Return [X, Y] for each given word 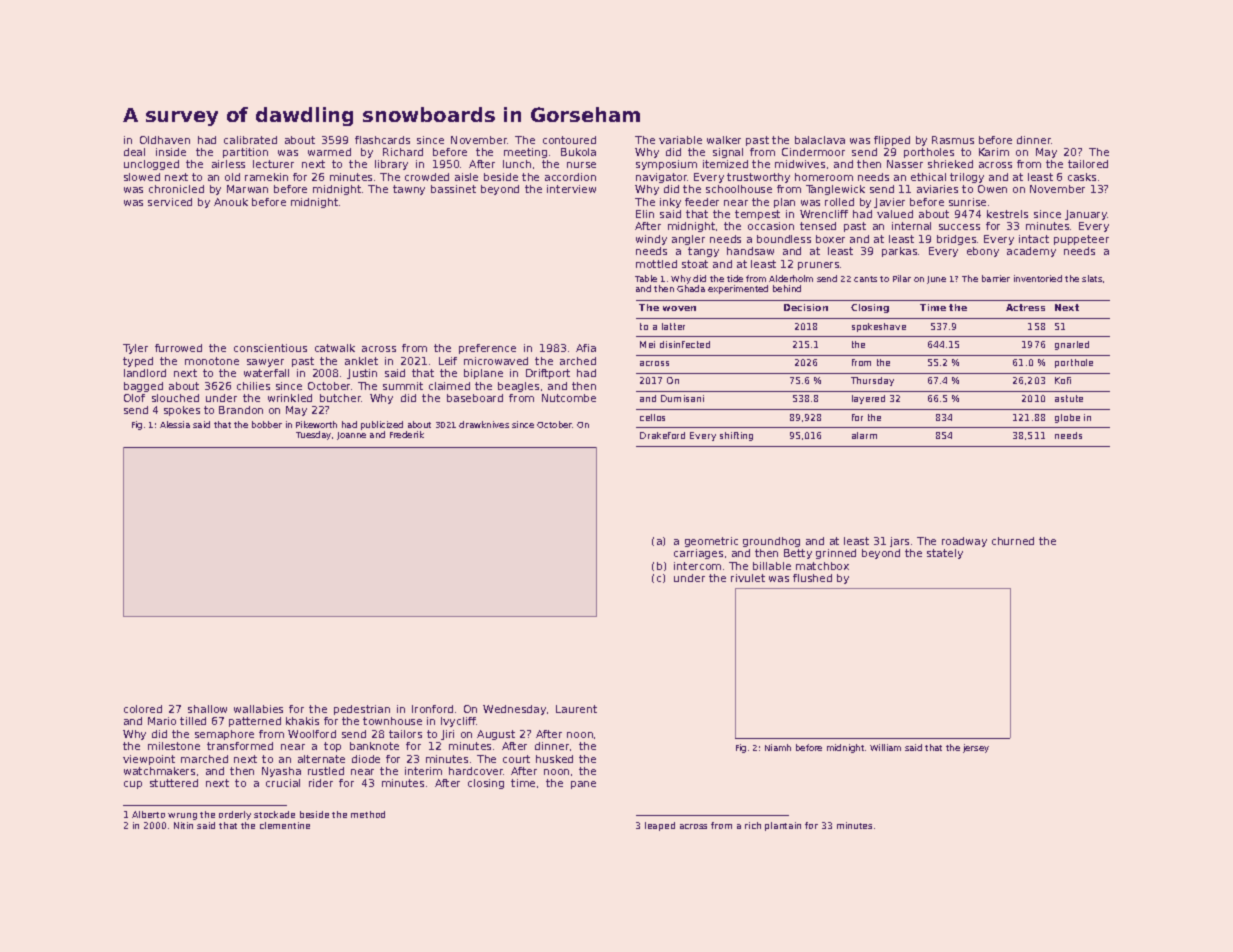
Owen [992, 189]
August [496, 735]
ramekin [266, 177]
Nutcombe [569, 398]
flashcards [382, 140]
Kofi [1063, 380]
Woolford [312, 734]
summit [403, 386]
